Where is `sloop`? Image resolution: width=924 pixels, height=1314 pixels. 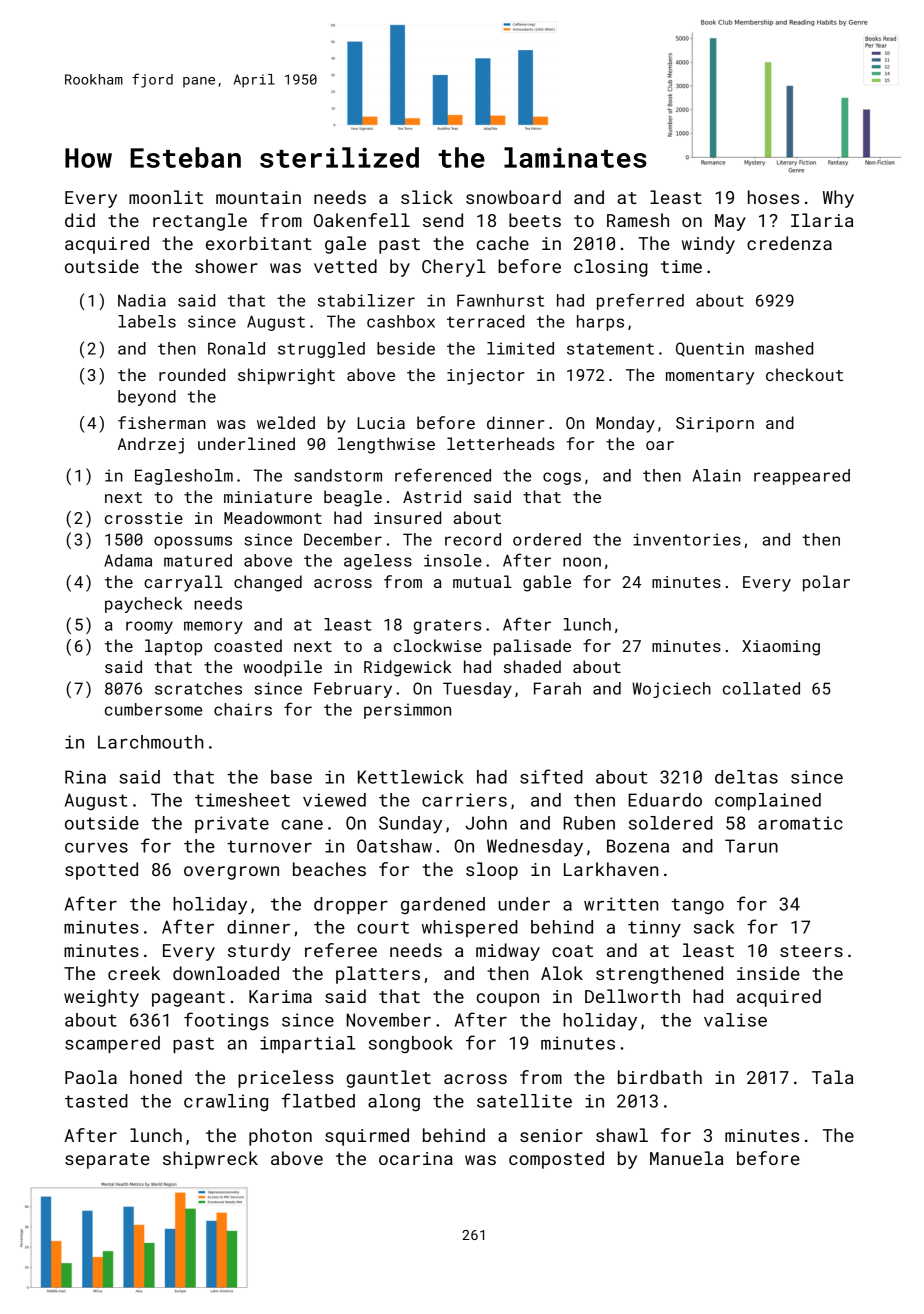 sloop is located at coordinates (492, 871).
